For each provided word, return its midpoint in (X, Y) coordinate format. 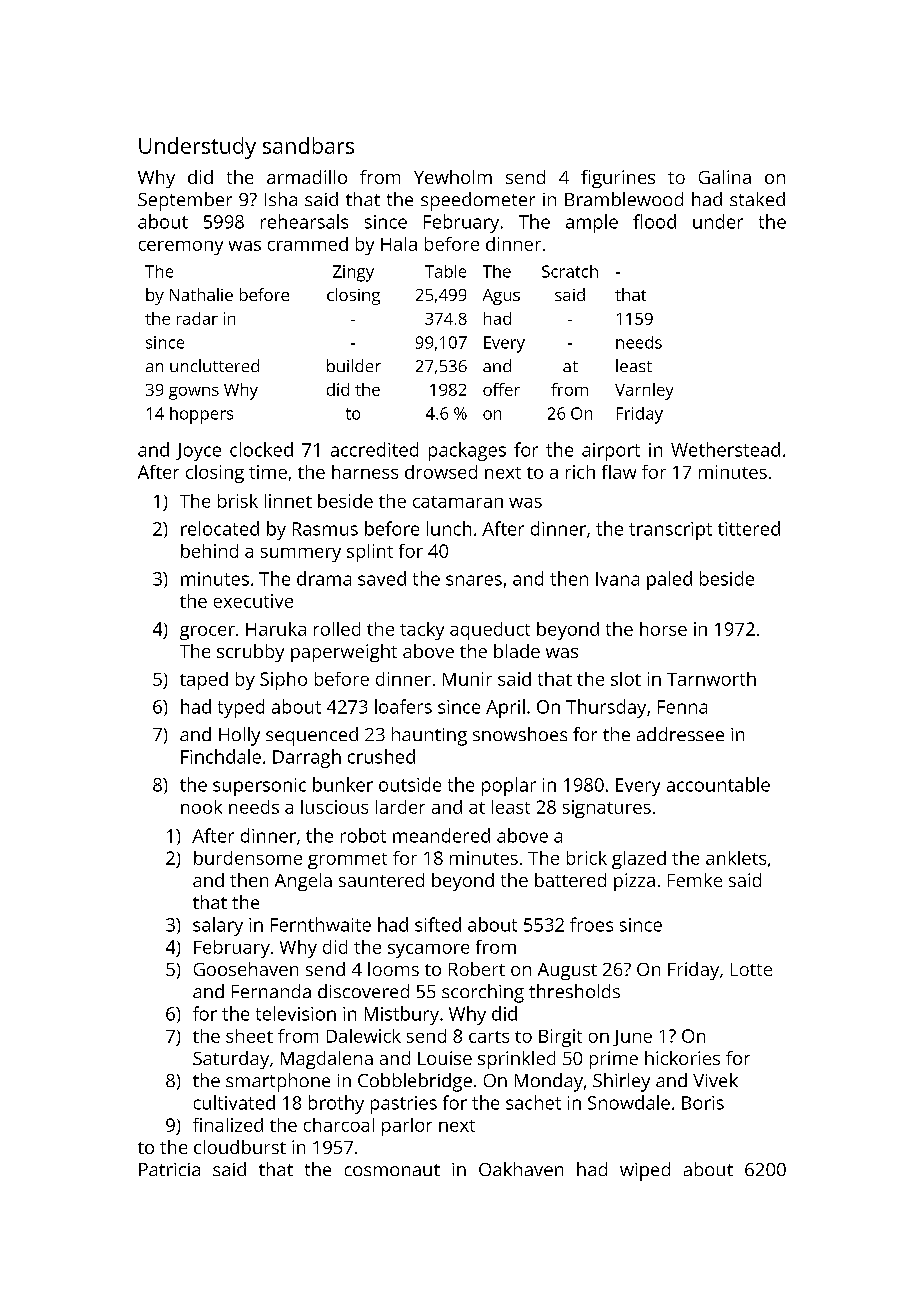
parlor (407, 1127)
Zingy (353, 273)
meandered (441, 835)
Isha (281, 199)
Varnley (644, 391)
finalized (228, 1125)
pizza (634, 882)
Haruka (276, 629)
